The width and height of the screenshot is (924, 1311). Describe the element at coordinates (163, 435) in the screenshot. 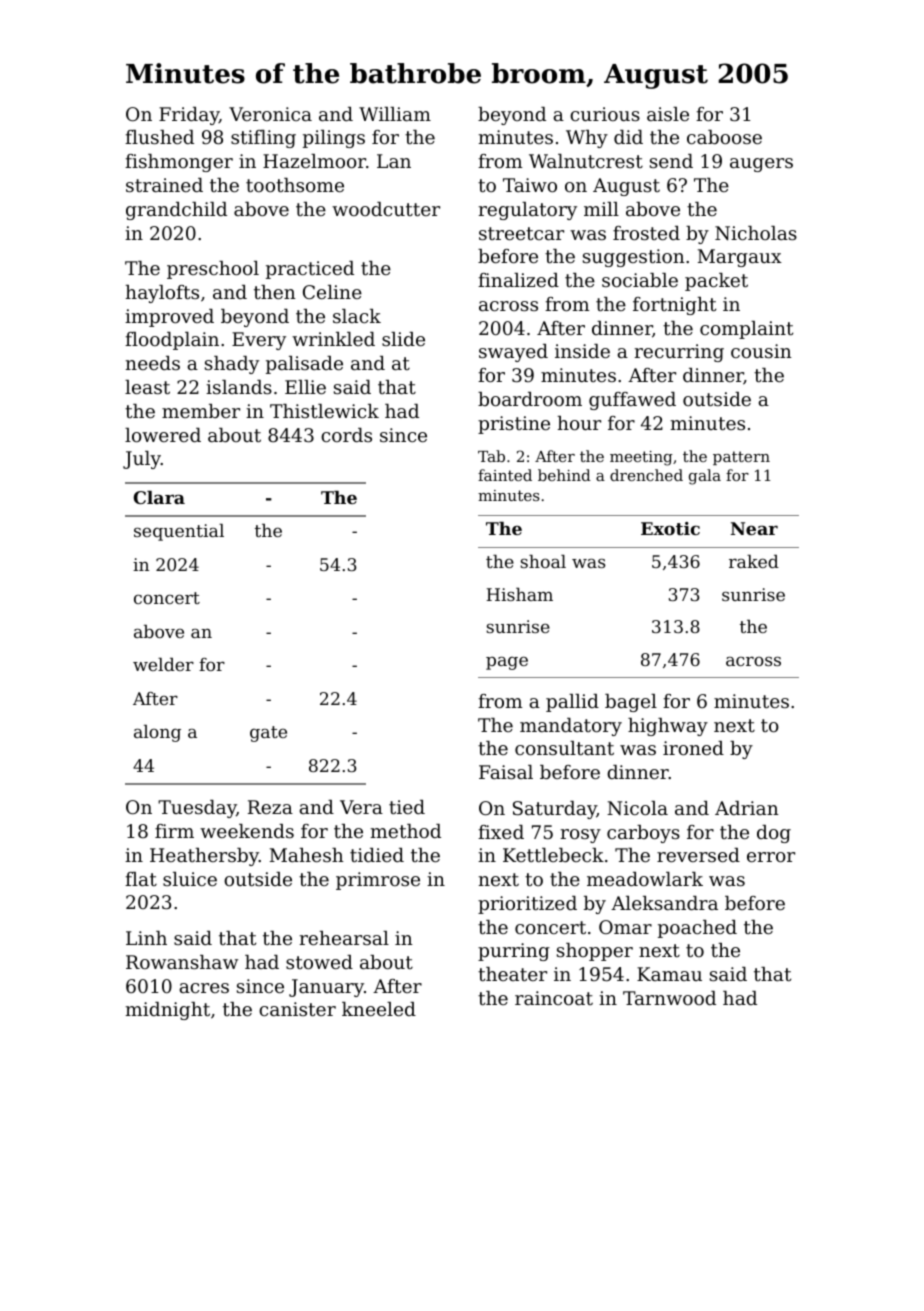

I see `lowered` at that location.
